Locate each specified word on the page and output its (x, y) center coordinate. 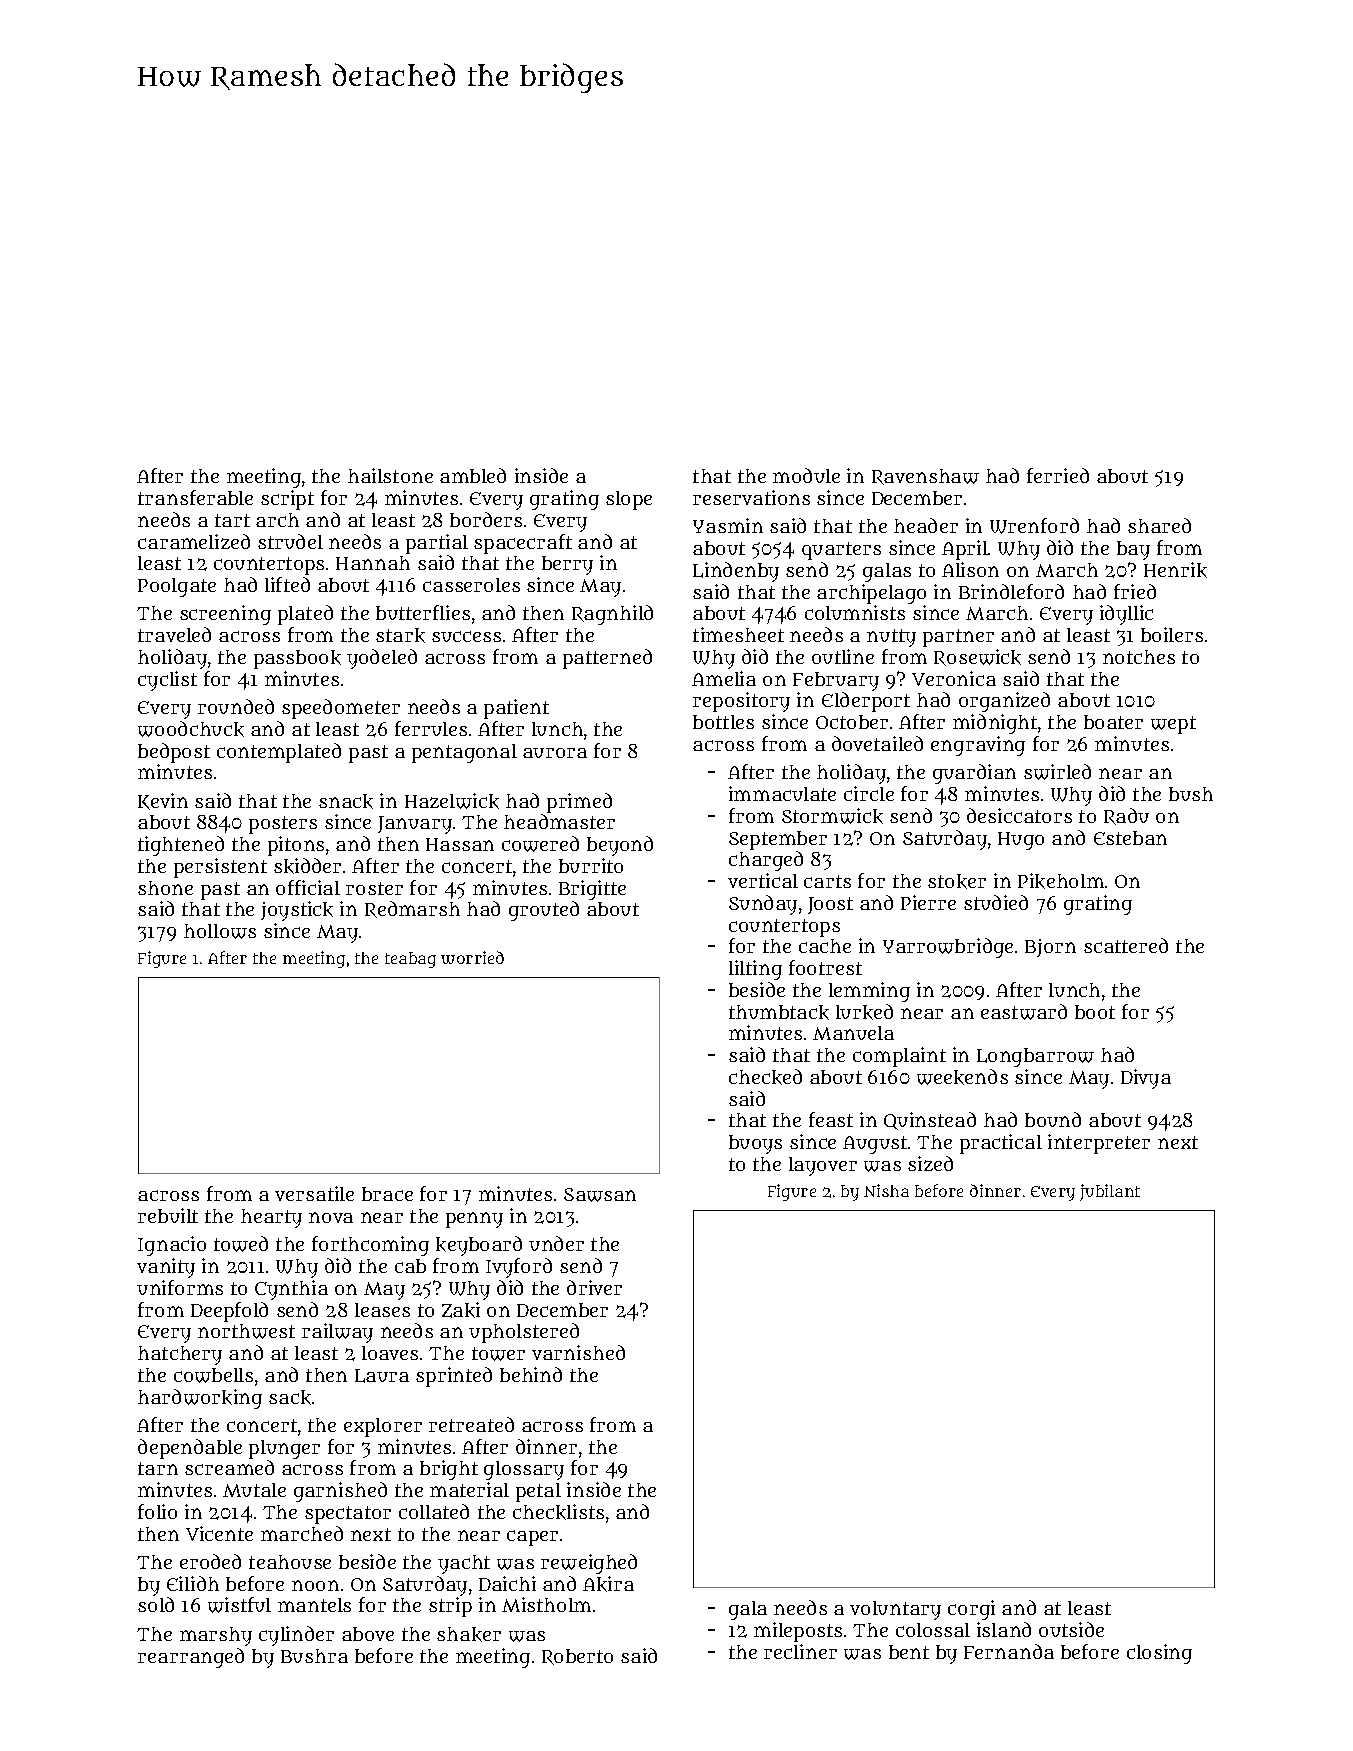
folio (157, 1511)
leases (382, 1310)
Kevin (163, 801)
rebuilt (168, 1215)
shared (1159, 525)
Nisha (886, 1190)
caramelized (194, 541)
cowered (540, 844)
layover (823, 1166)
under (556, 1243)
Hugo (1021, 841)
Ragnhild (612, 615)
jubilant (1110, 1192)
